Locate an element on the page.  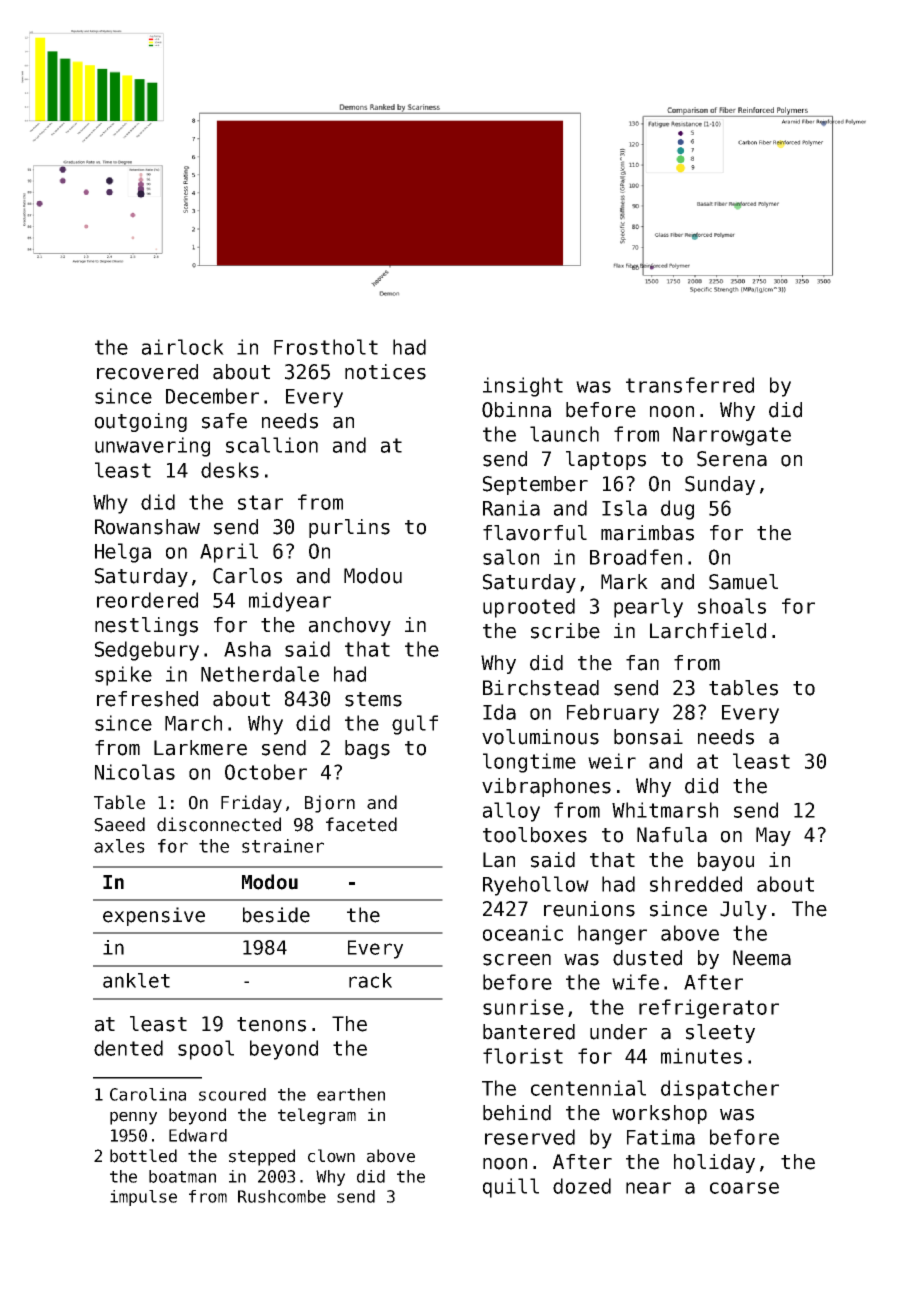
transferred is located at coordinates (690, 385).
